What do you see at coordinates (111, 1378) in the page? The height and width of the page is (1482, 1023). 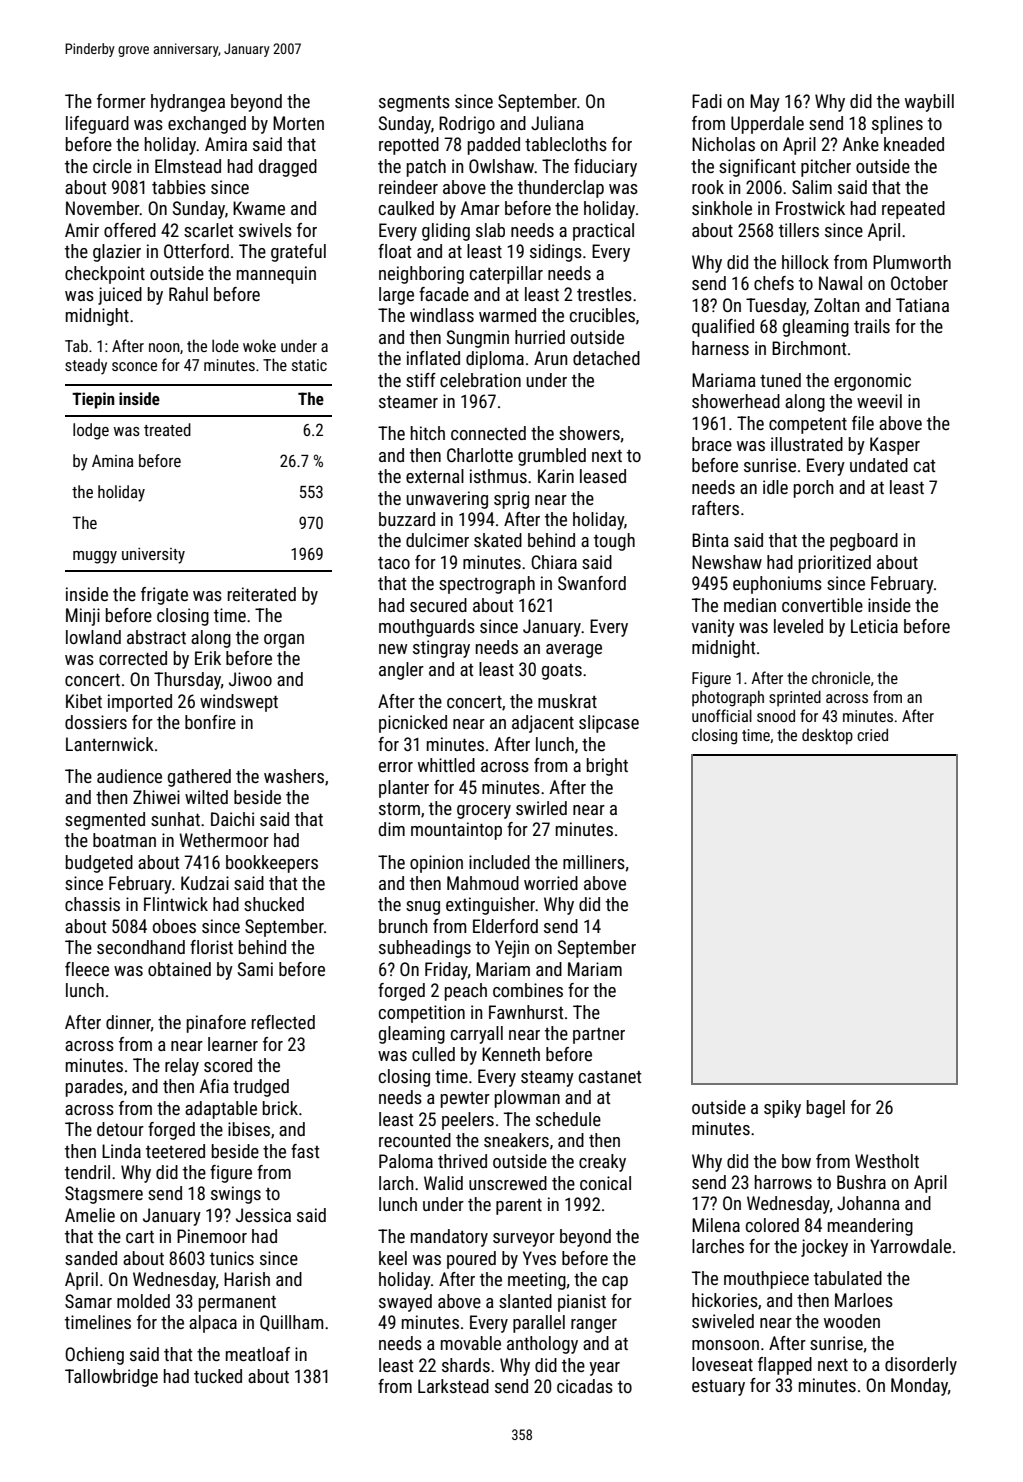 I see `Tallowbridge` at bounding box center [111, 1378].
